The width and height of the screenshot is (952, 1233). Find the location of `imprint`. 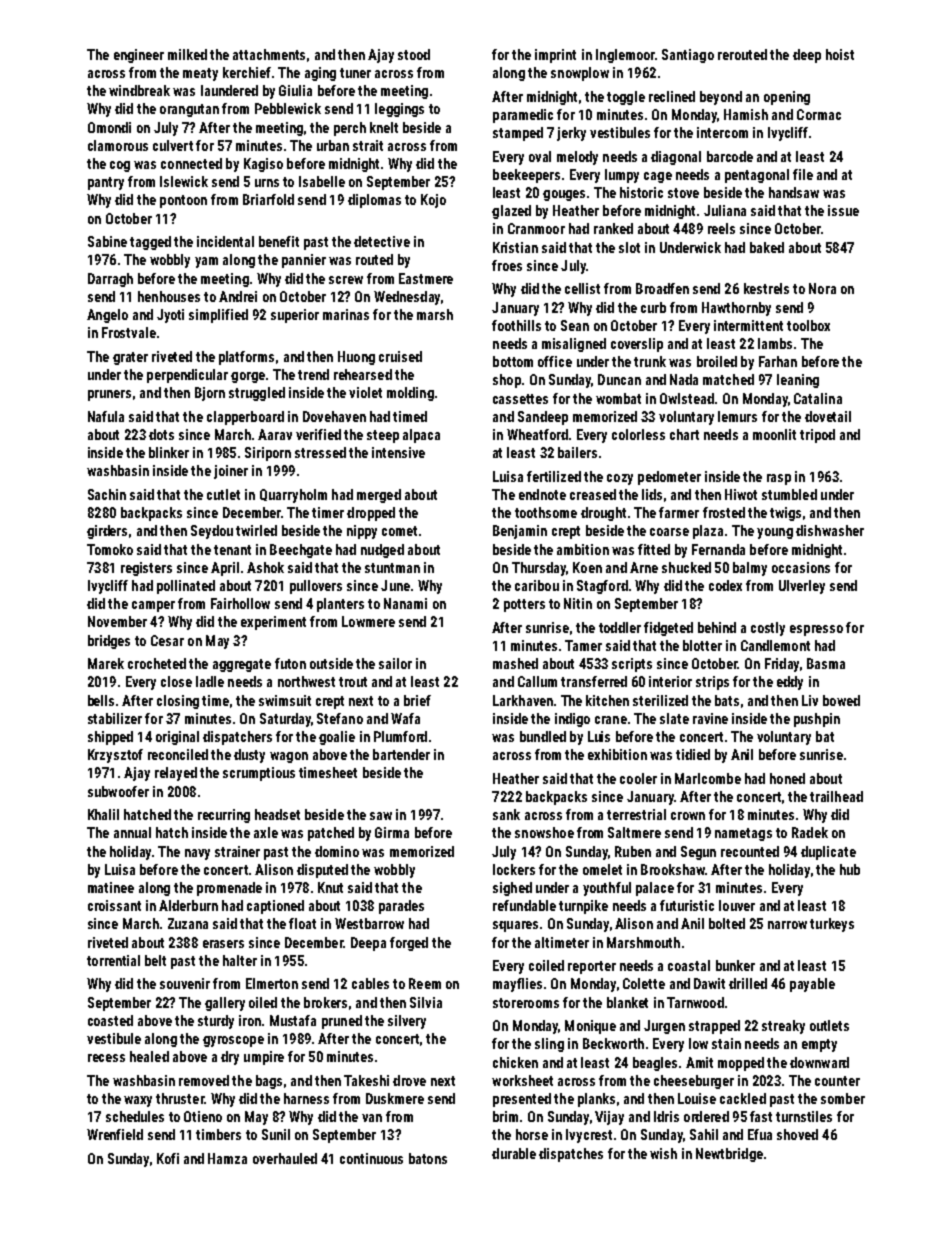

imprint is located at coordinates (555, 56).
